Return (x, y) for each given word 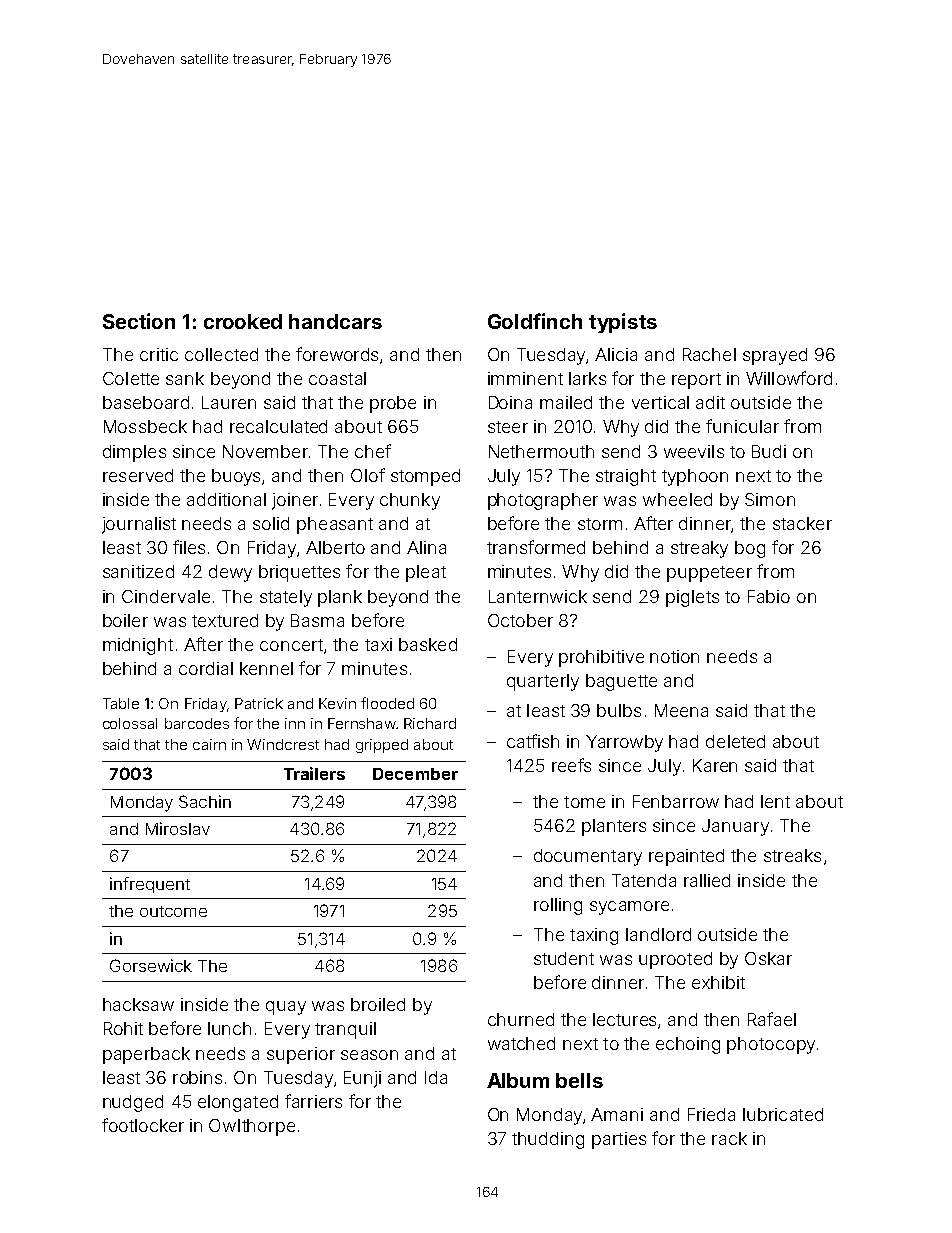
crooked (243, 321)
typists (623, 323)
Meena (681, 710)
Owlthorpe (252, 1127)
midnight (138, 646)
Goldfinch (535, 321)
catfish (533, 741)
